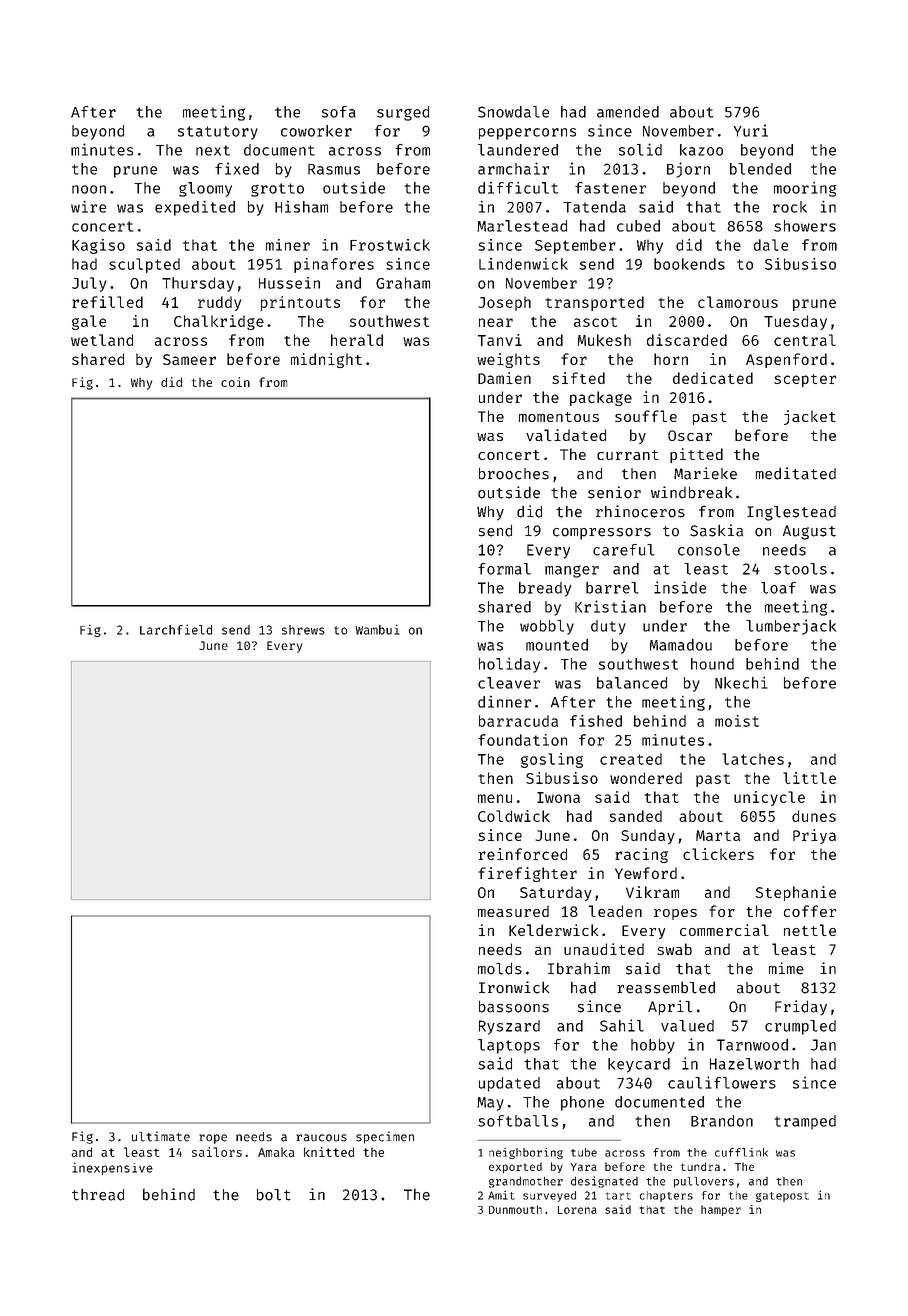 Image resolution: width=908 pixels, height=1316 pixels. Describe the element at coordinates (810, 930) in the screenshot. I see `nettle` at that location.
